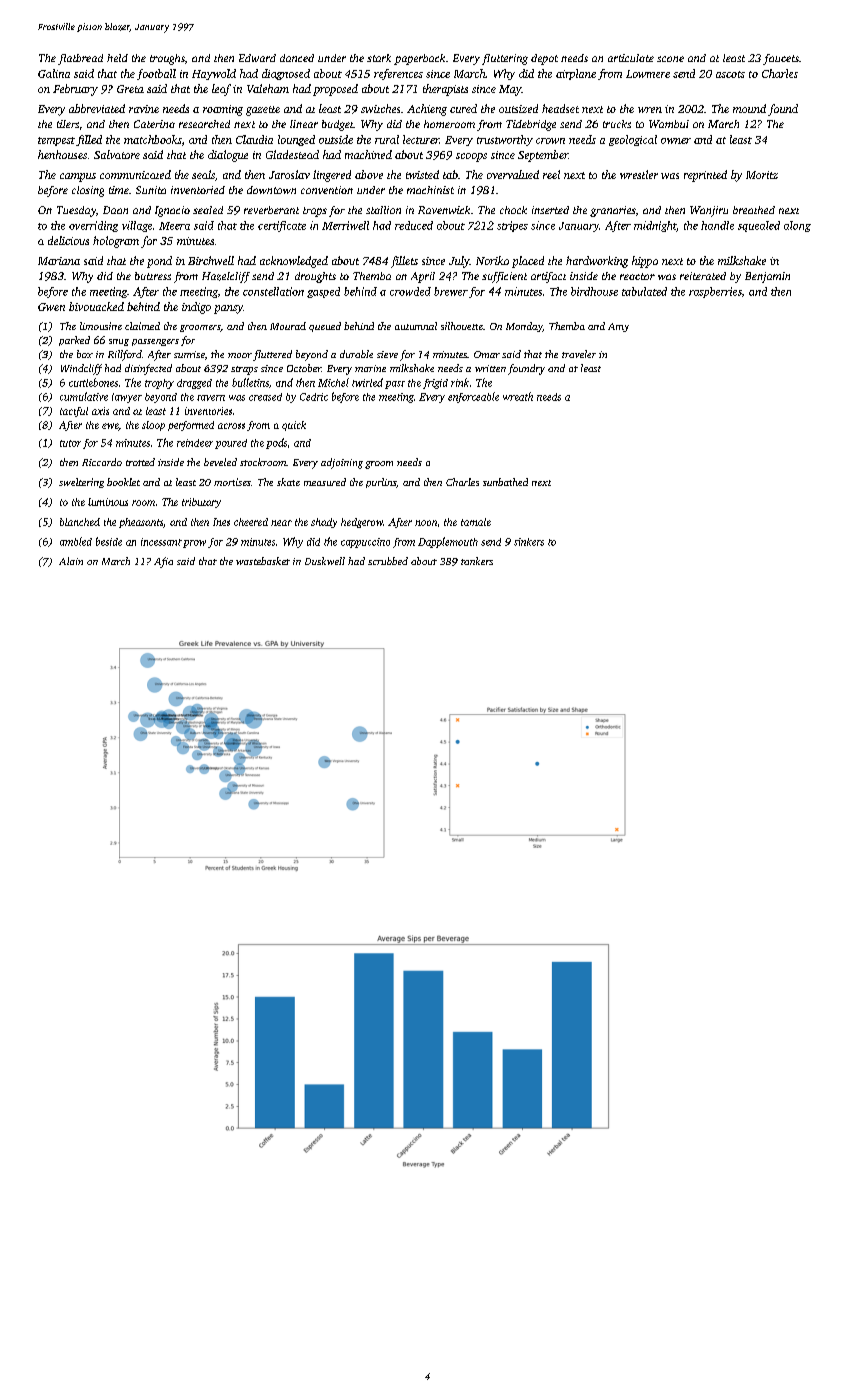 This screenshot has height=1400, width=849. I want to click on held, so click(117, 58).
